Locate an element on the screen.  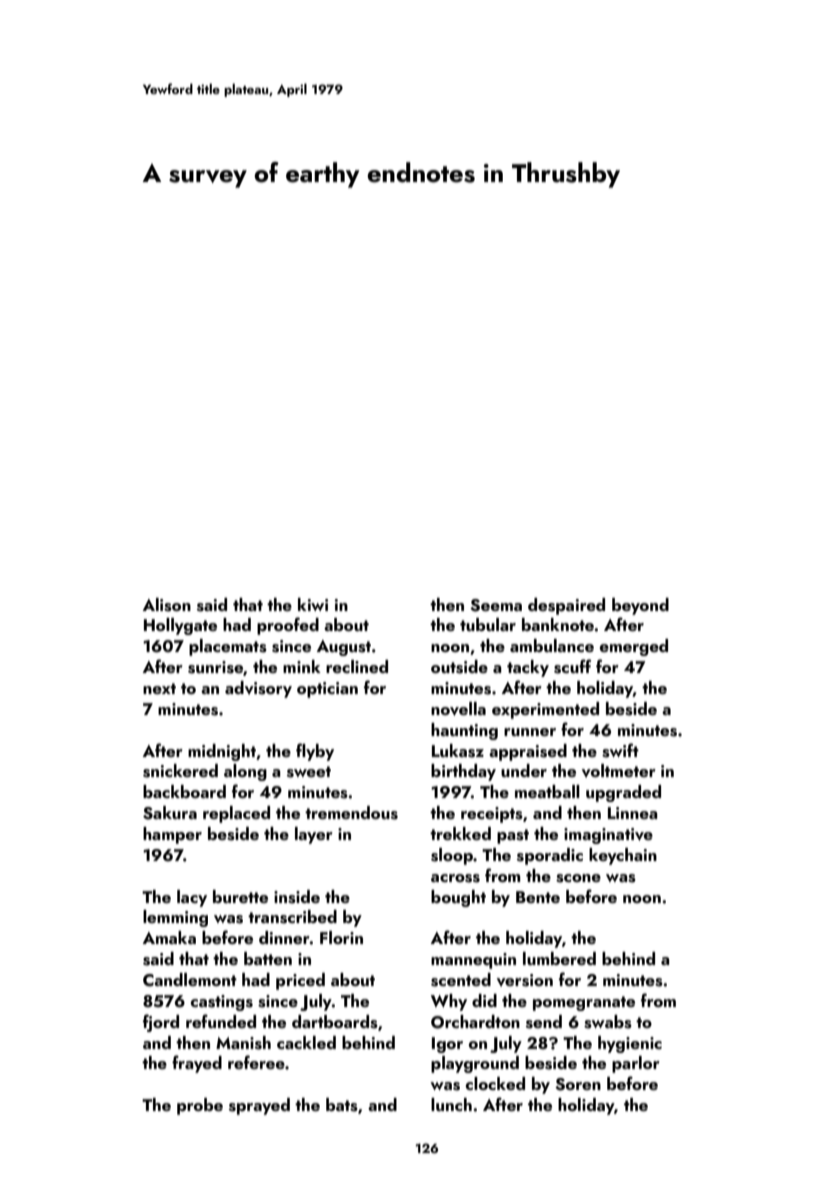
kiwi is located at coordinates (313, 604).
